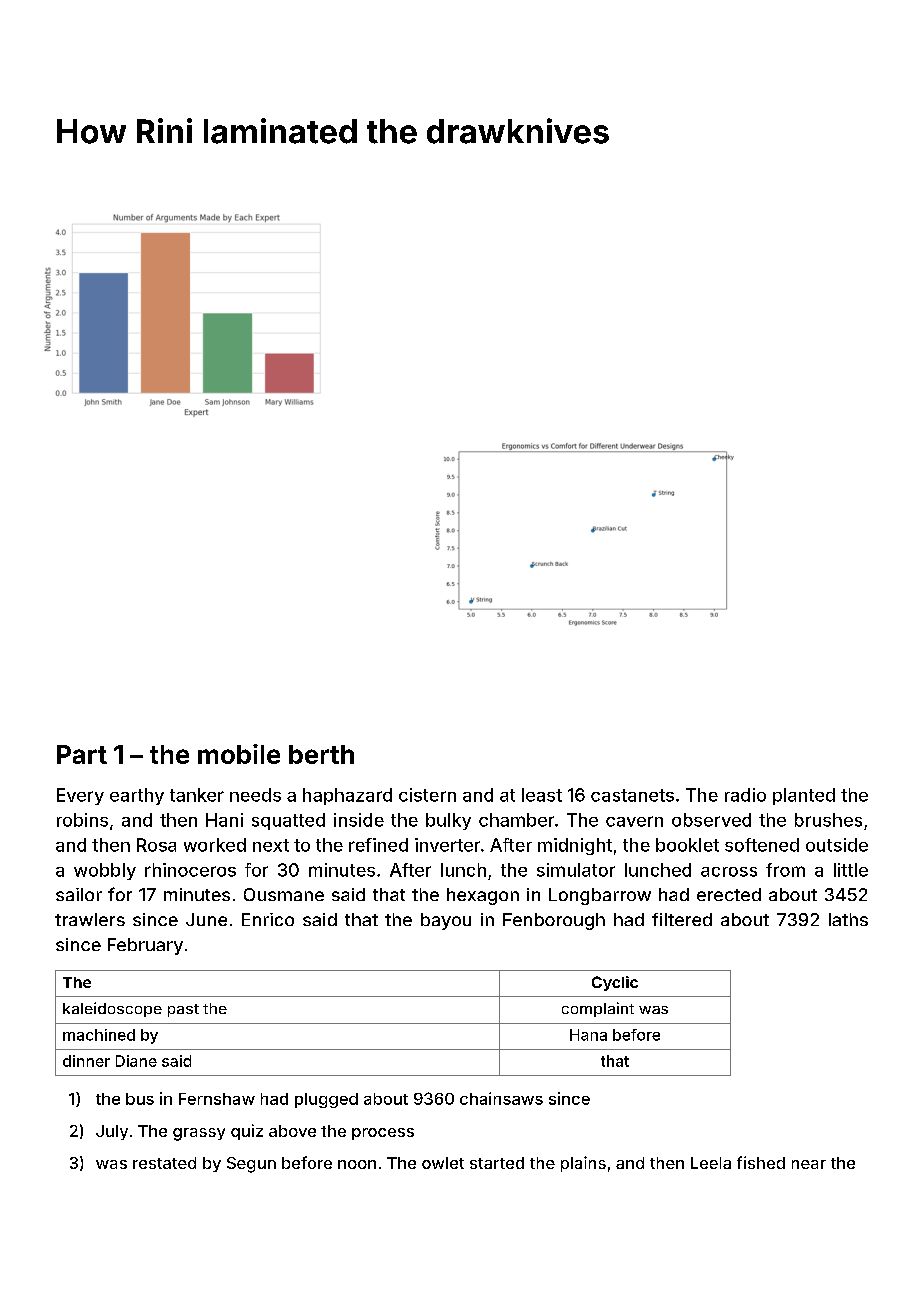  What do you see at coordinates (804, 796) in the screenshot?
I see `planted` at bounding box center [804, 796].
